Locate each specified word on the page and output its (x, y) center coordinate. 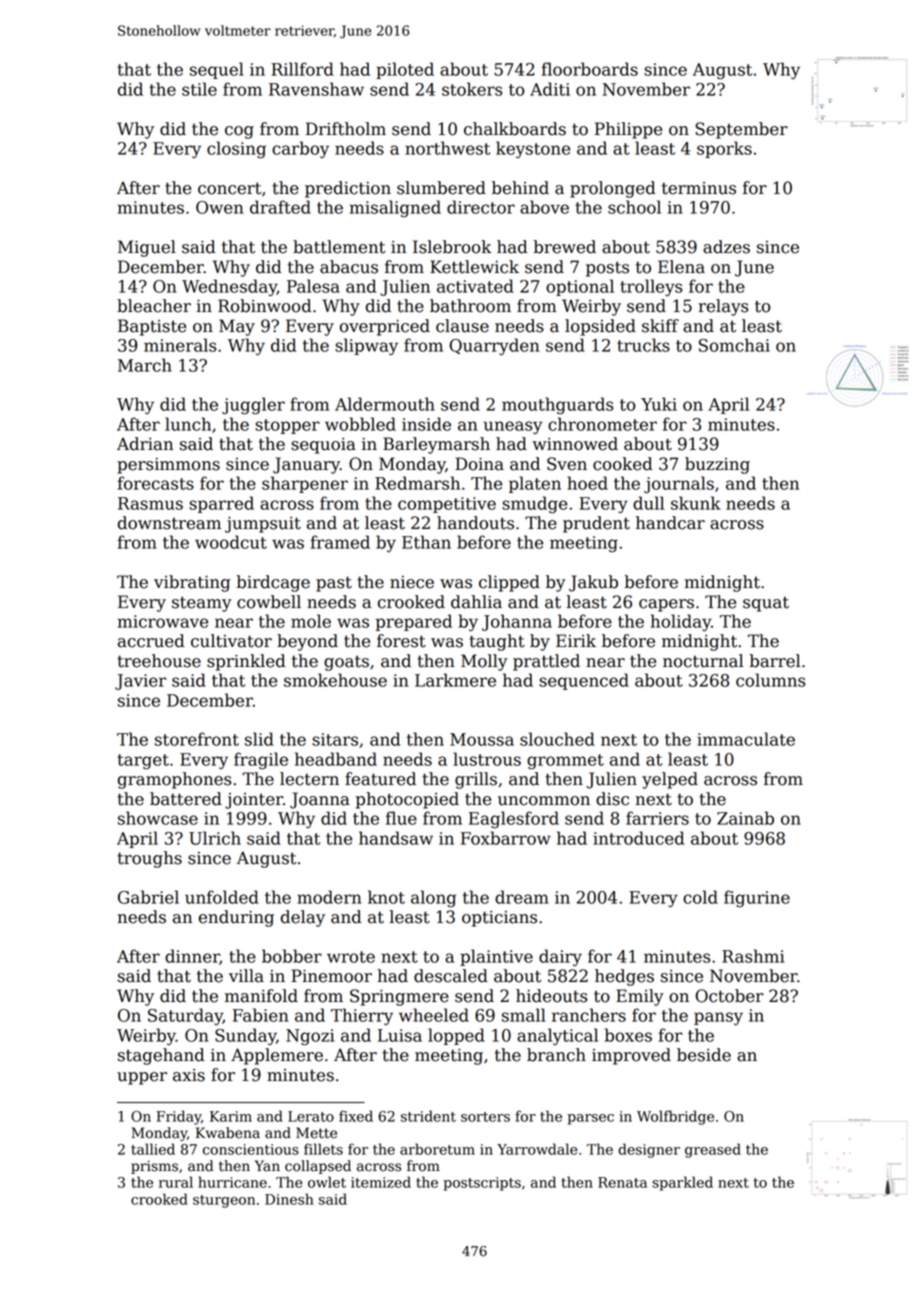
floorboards (589, 69)
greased (713, 1150)
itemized (381, 1182)
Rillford (302, 69)
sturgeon (224, 1201)
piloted (405, 70)
